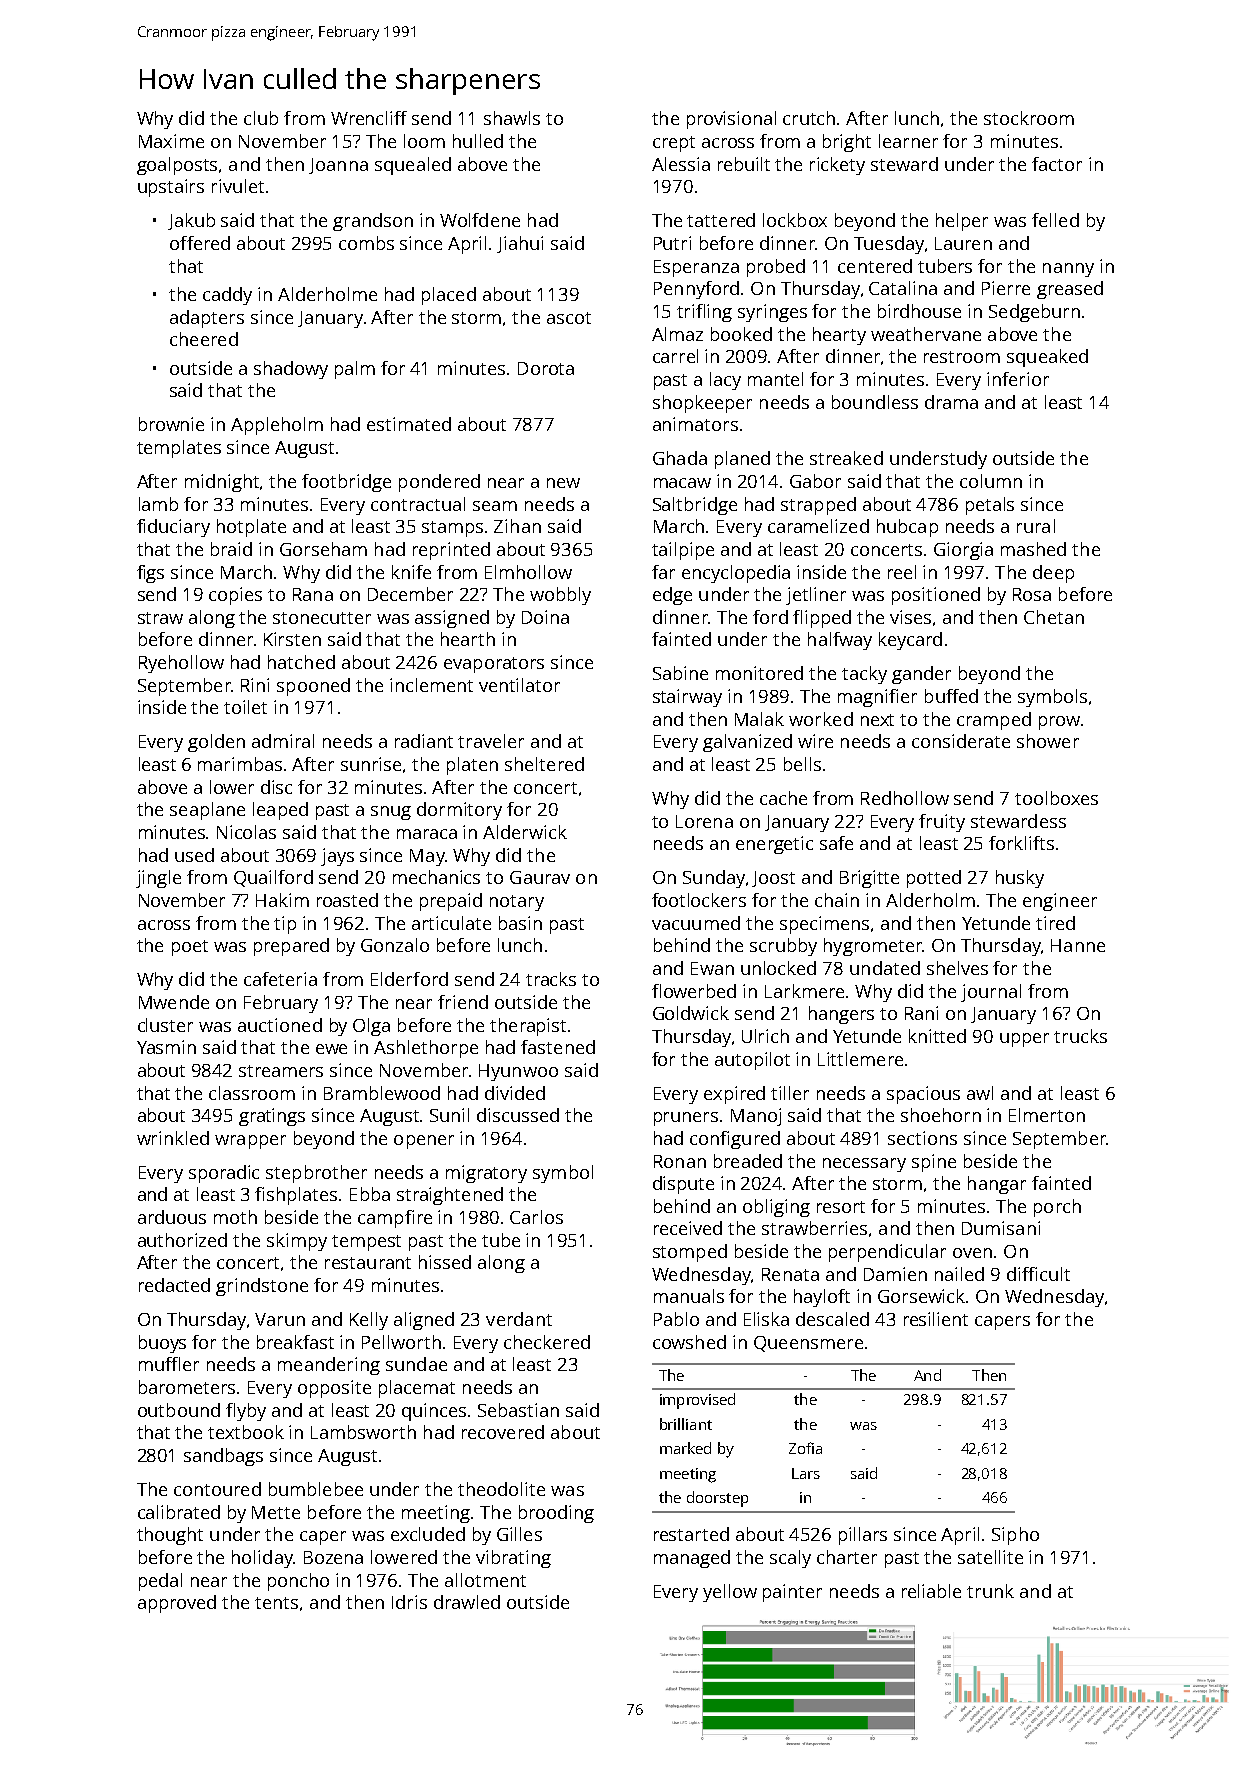 Image resolution: width=1253 pixels, height=1772 pixels. Describe the element at coordinates (725, 381) in the image. I see `lacy` at that location.
